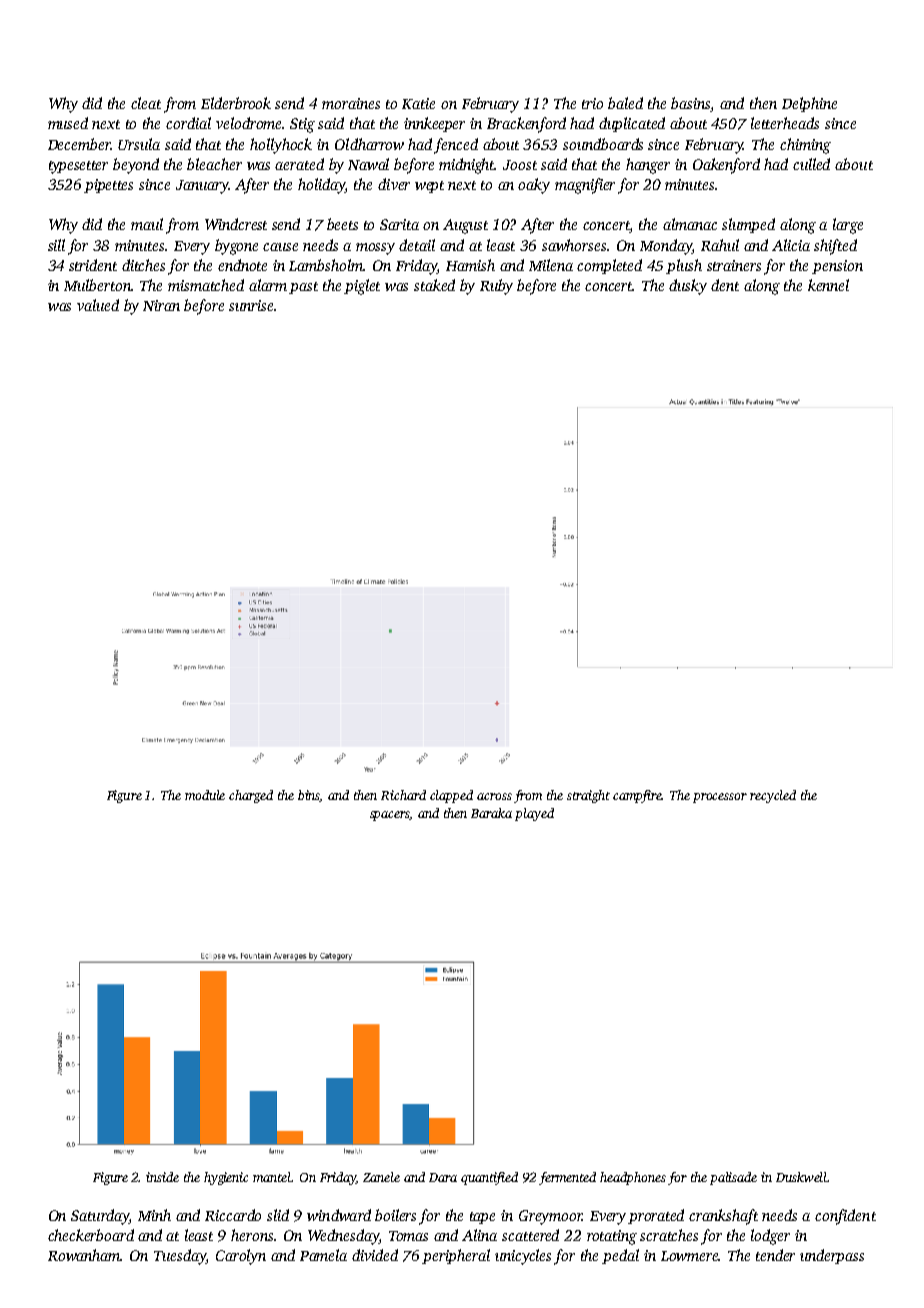  I want to click on spacers, so click(390, 816).
